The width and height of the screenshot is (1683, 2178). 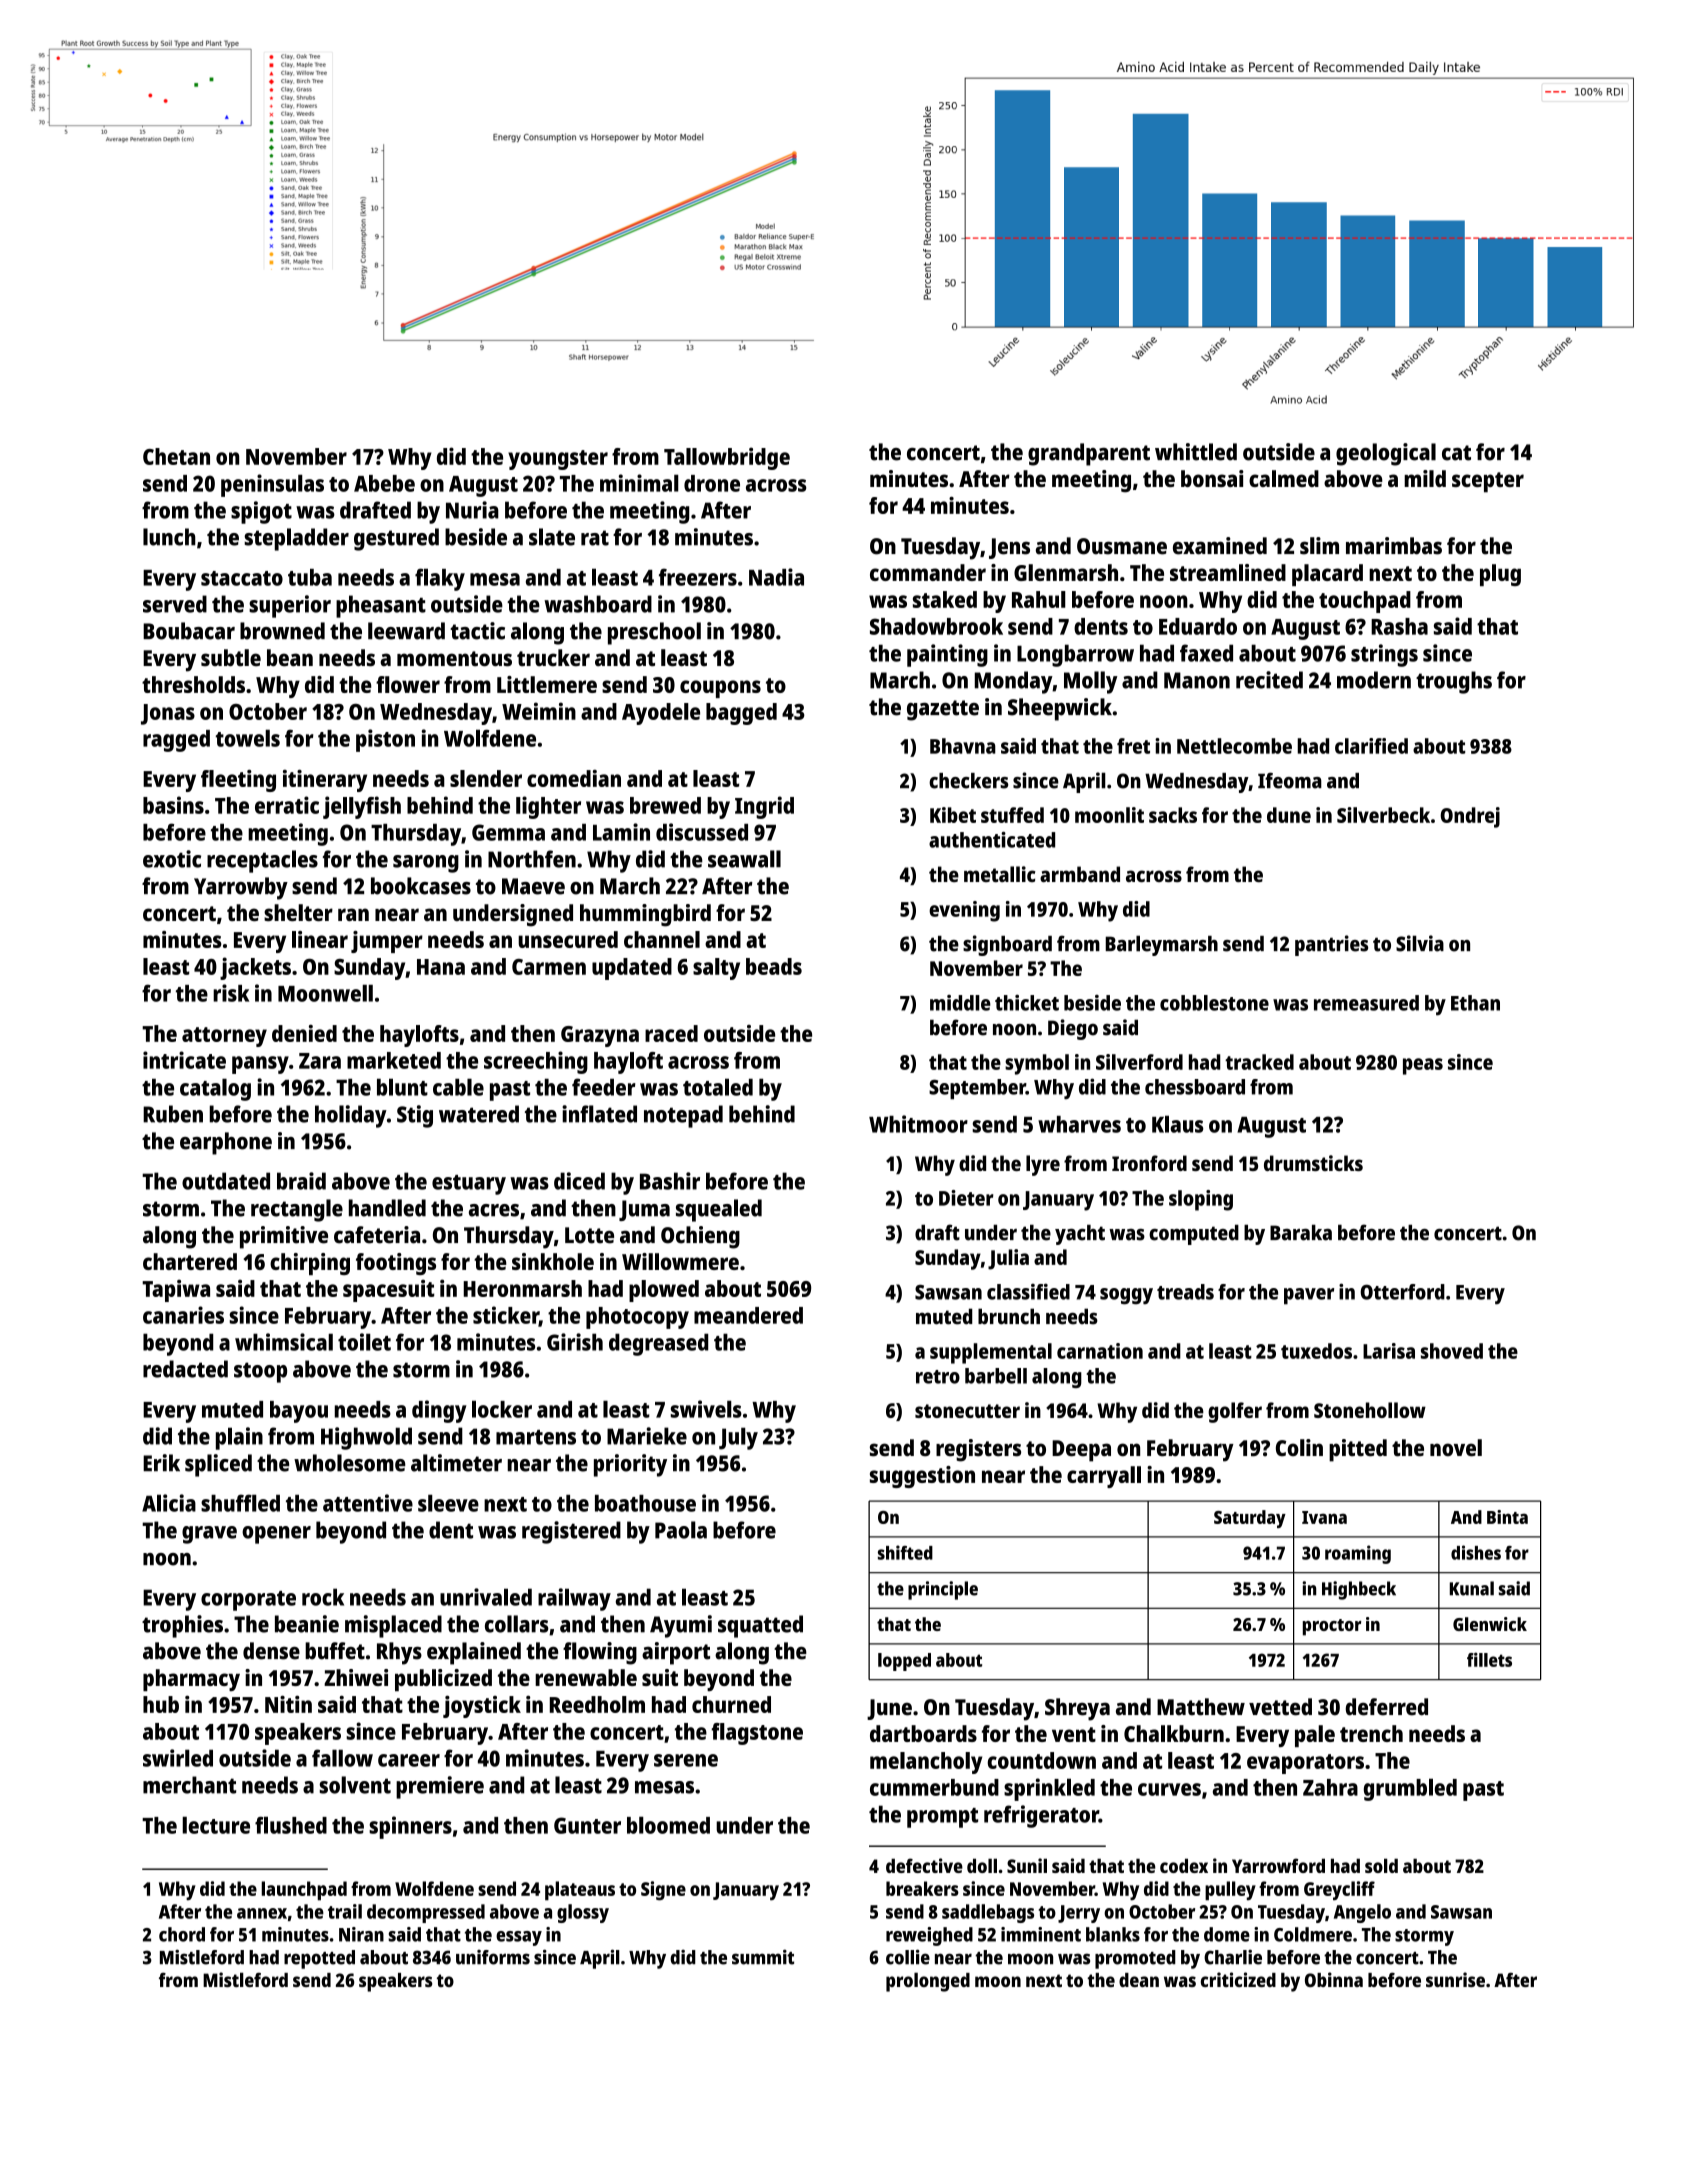 What do you see at coordinates (426, 1913) in the screenshot?
I see `decompressed` at bounding box center [426, 1913].
